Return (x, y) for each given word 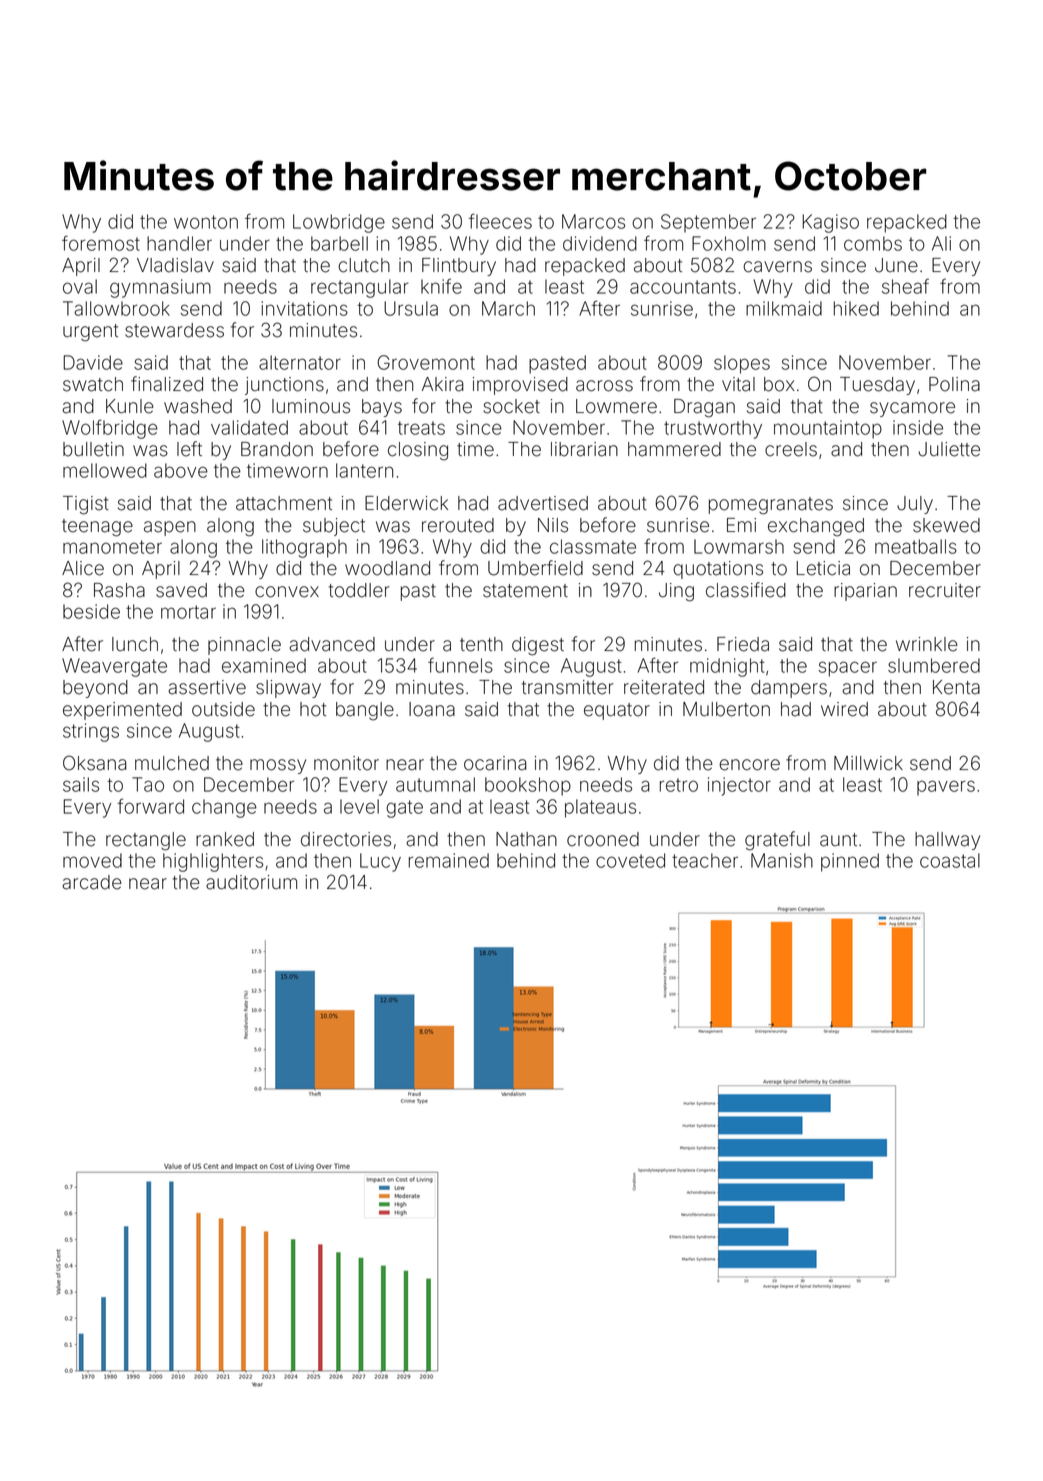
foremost (101, 243)
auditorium (251, 882)
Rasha (119, 590)
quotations (718, 570)
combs (873, 243)
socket (511, 406)
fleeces (500, 221)
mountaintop (828, 429)
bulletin (93, 449)
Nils (553, 525)
